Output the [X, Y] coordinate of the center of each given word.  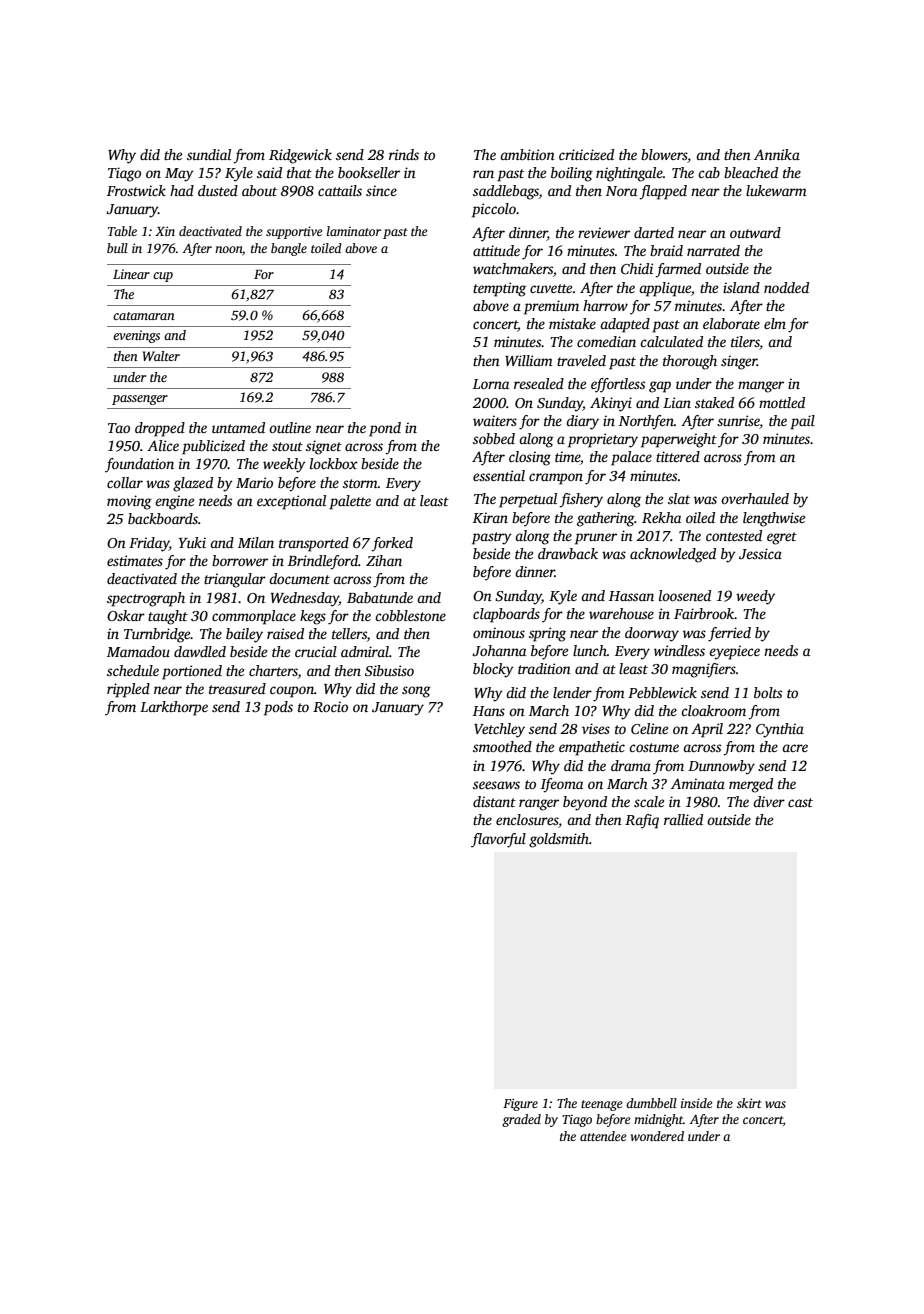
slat [679, 498]
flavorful [498, 840]
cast [800, 802]
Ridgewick [300, 156]
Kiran [490, 517]
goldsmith [559, 840]
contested [734, 535]
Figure [520, 1104]
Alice [163, 445]
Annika [777, 154]
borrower [240, 560]
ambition [527, 154]
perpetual [528, 500]
